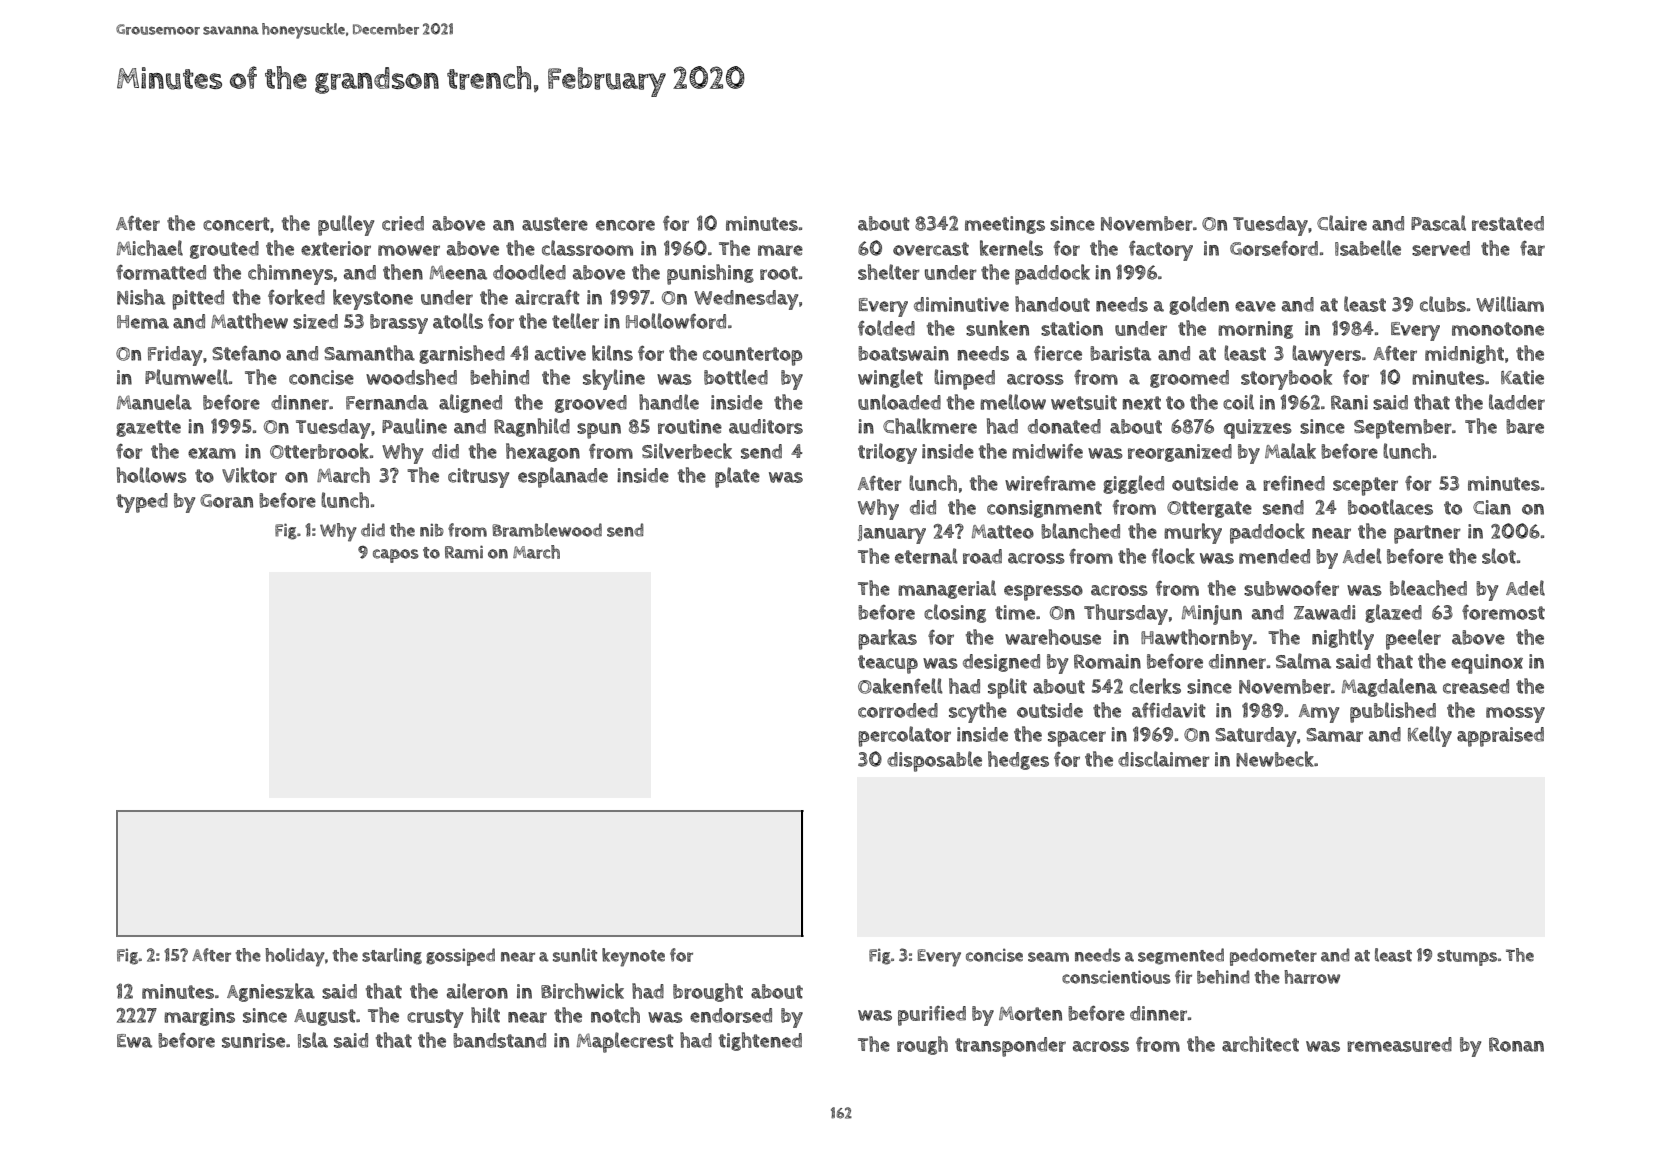 This screenshot has width=1661, height=1174. What do you see at coordinates (1349, 402) in the screenshot?
I see `Rani` at bounding box center [1349, 402].
